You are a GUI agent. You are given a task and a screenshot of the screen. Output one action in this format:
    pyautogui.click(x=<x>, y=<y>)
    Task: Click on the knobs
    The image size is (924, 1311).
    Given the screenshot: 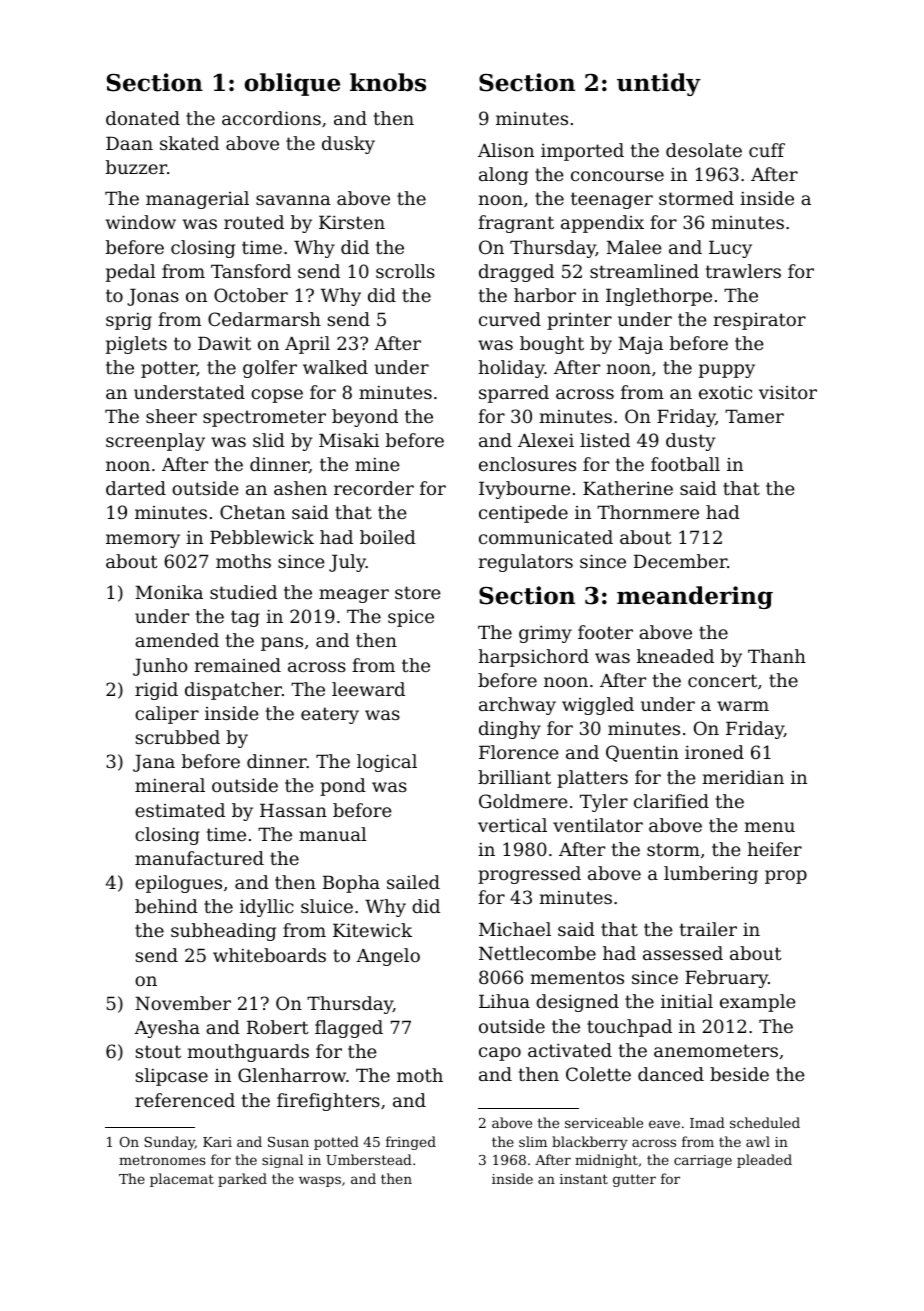 What is the action you would take?
    pyautogui.click(x=388, y=82)
